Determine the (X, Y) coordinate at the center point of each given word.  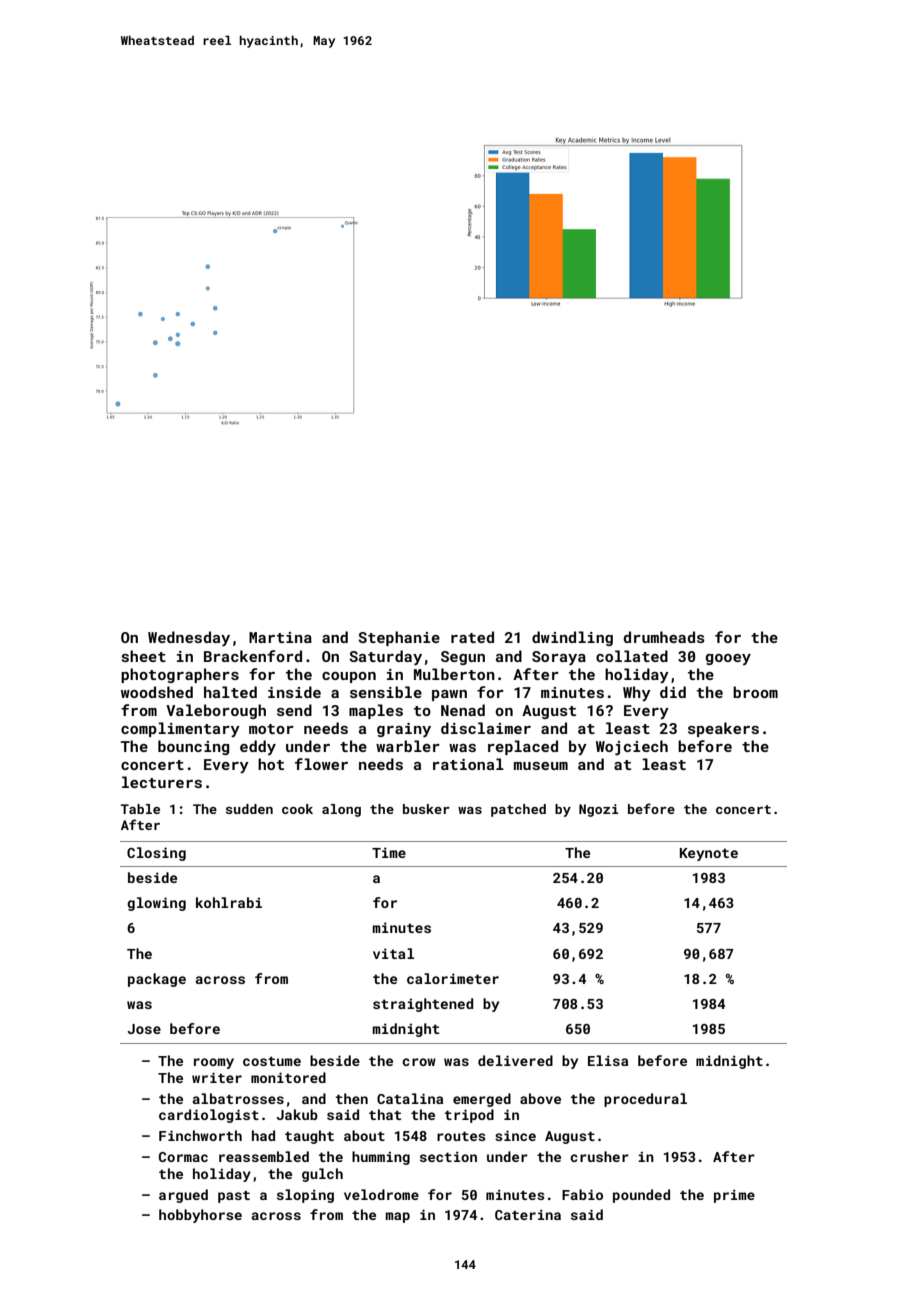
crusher (599, 1156)
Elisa (608, 1060)
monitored (288, 1077)
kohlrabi (229, 902)
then (352, 1098)
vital (393, 953)
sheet (144, 656)
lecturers (162, 782)
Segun (463, 658)
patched (518, 810)
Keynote (709, 854)
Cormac (183, 1157)
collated (632, 656)
